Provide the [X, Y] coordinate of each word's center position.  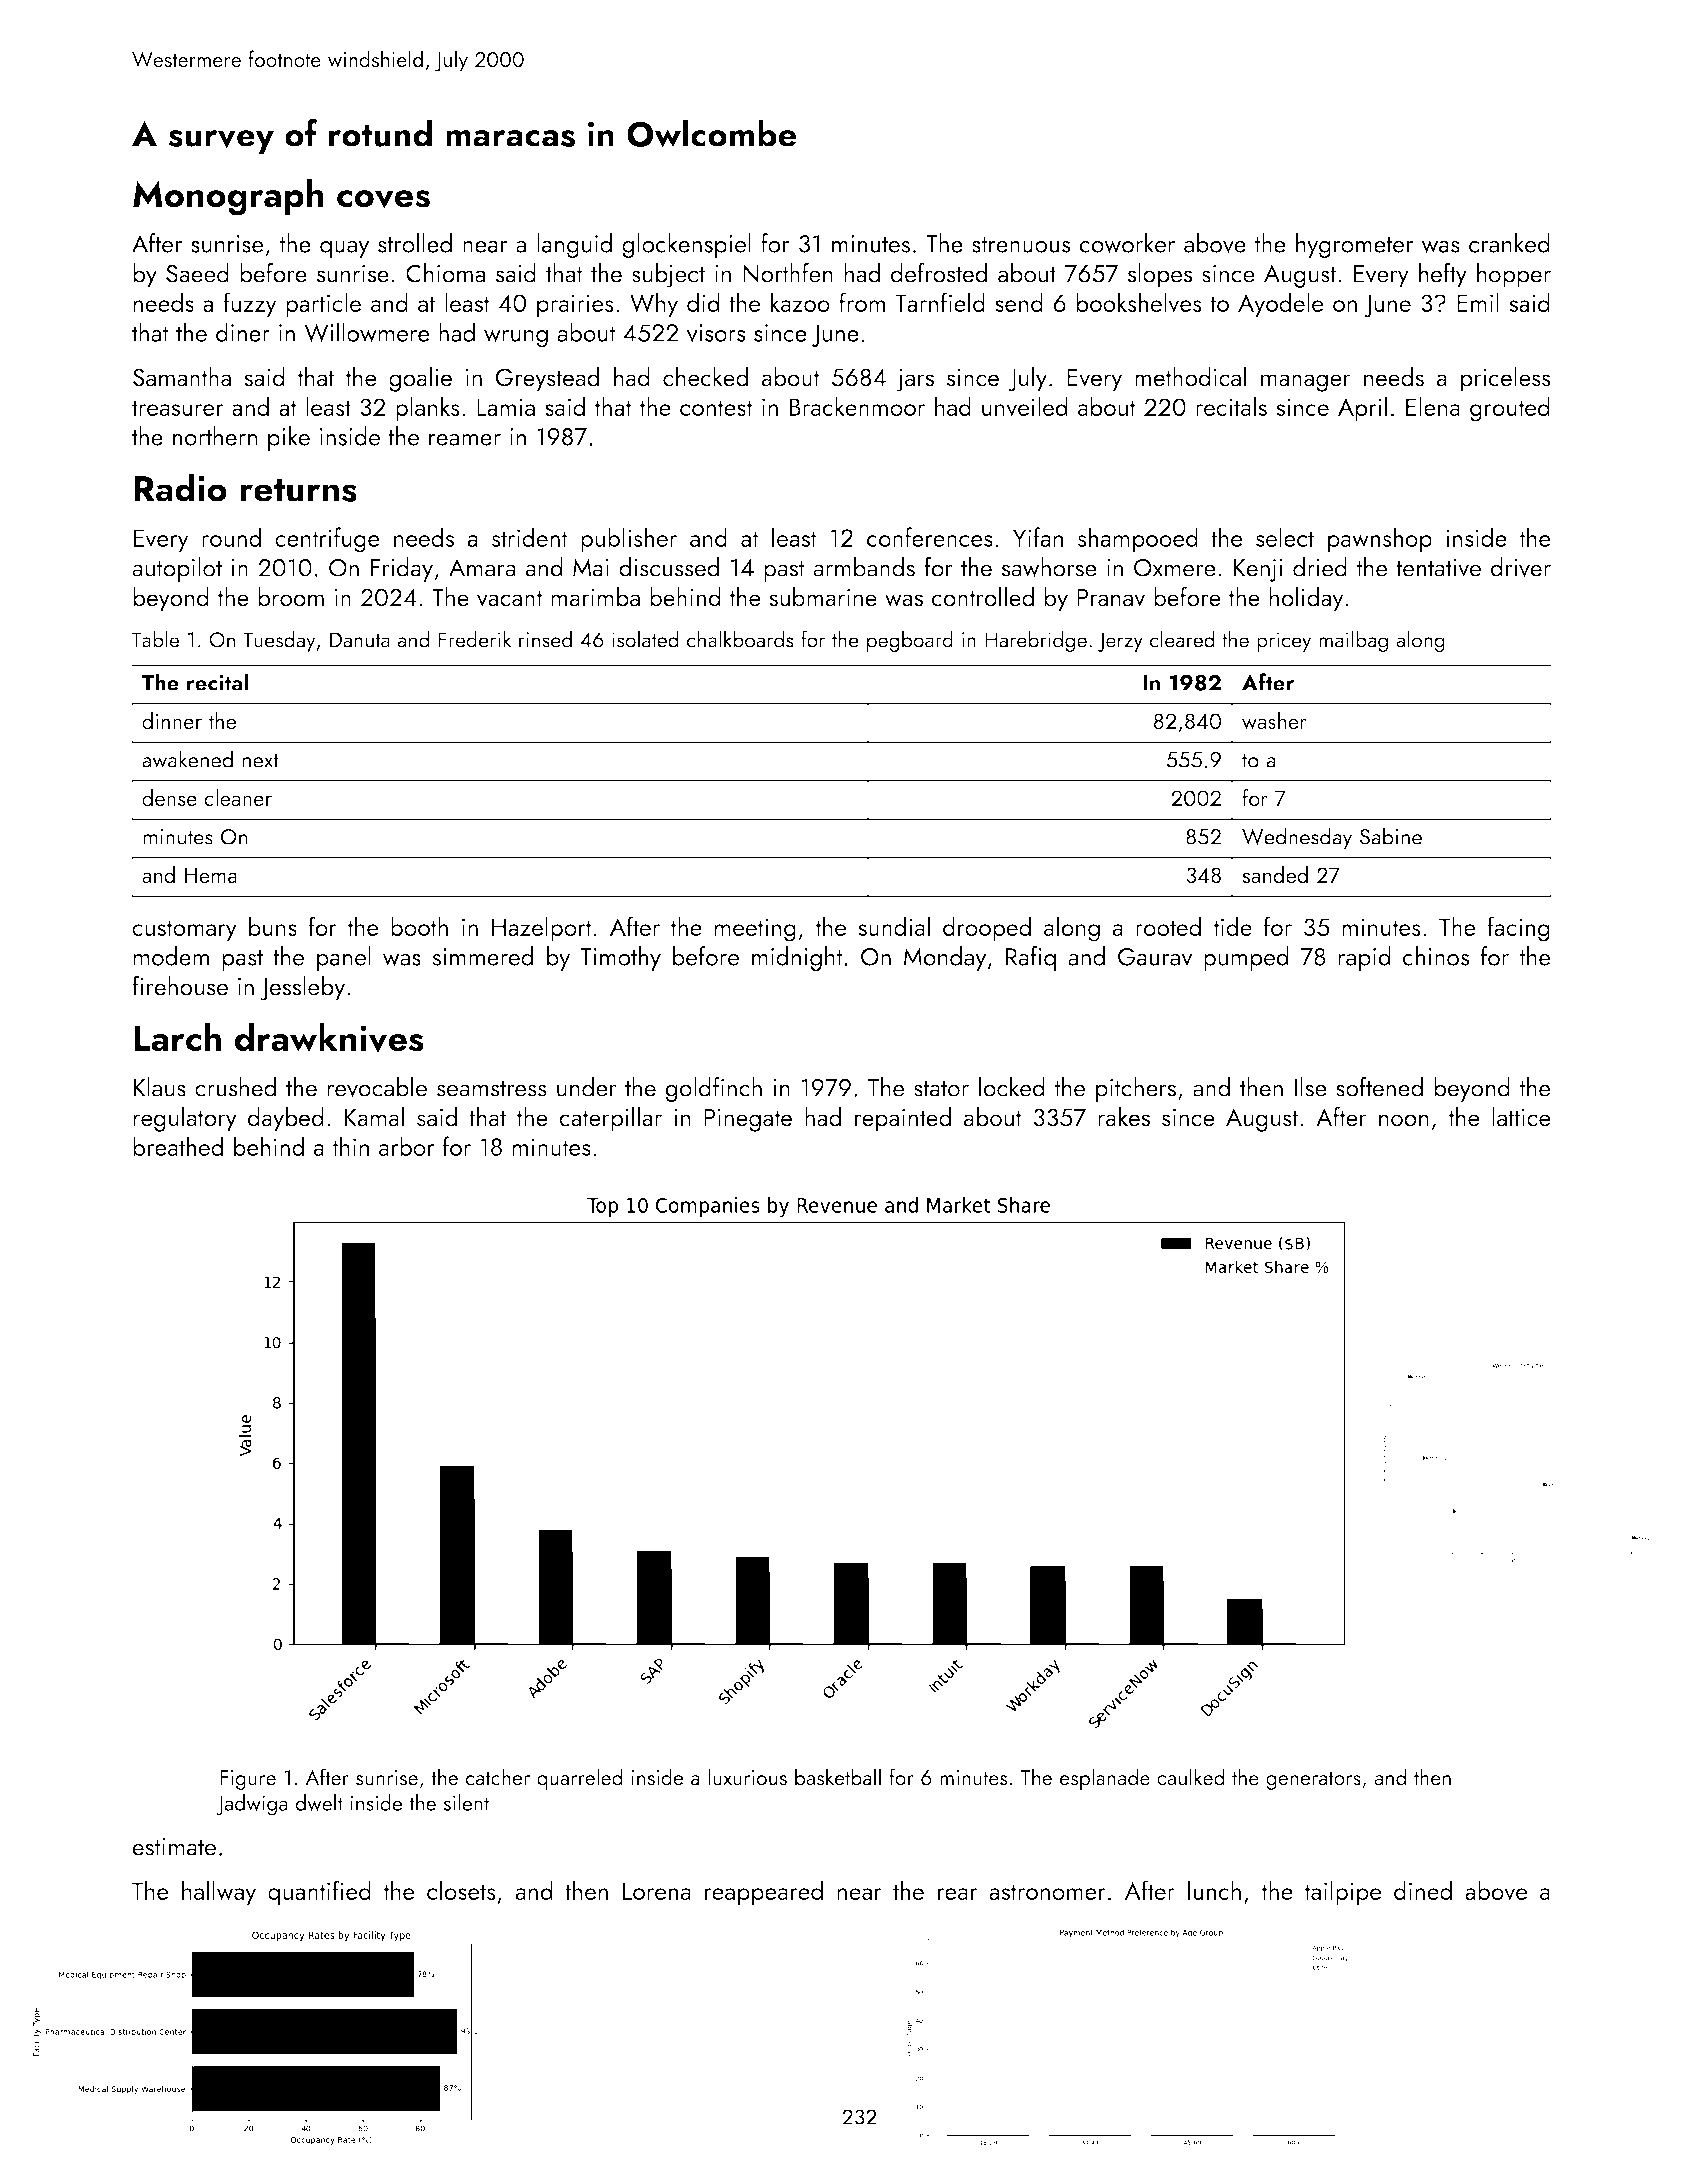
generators [1313, 1781]
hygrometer [1355, 245]
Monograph [228, 197]
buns [273, 926]
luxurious [747, 1777]
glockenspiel [686, 245]
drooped [987, 929]
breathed [178, 1146]
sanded [1275, 874]
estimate [174, 1847]
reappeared [764, 1893]
